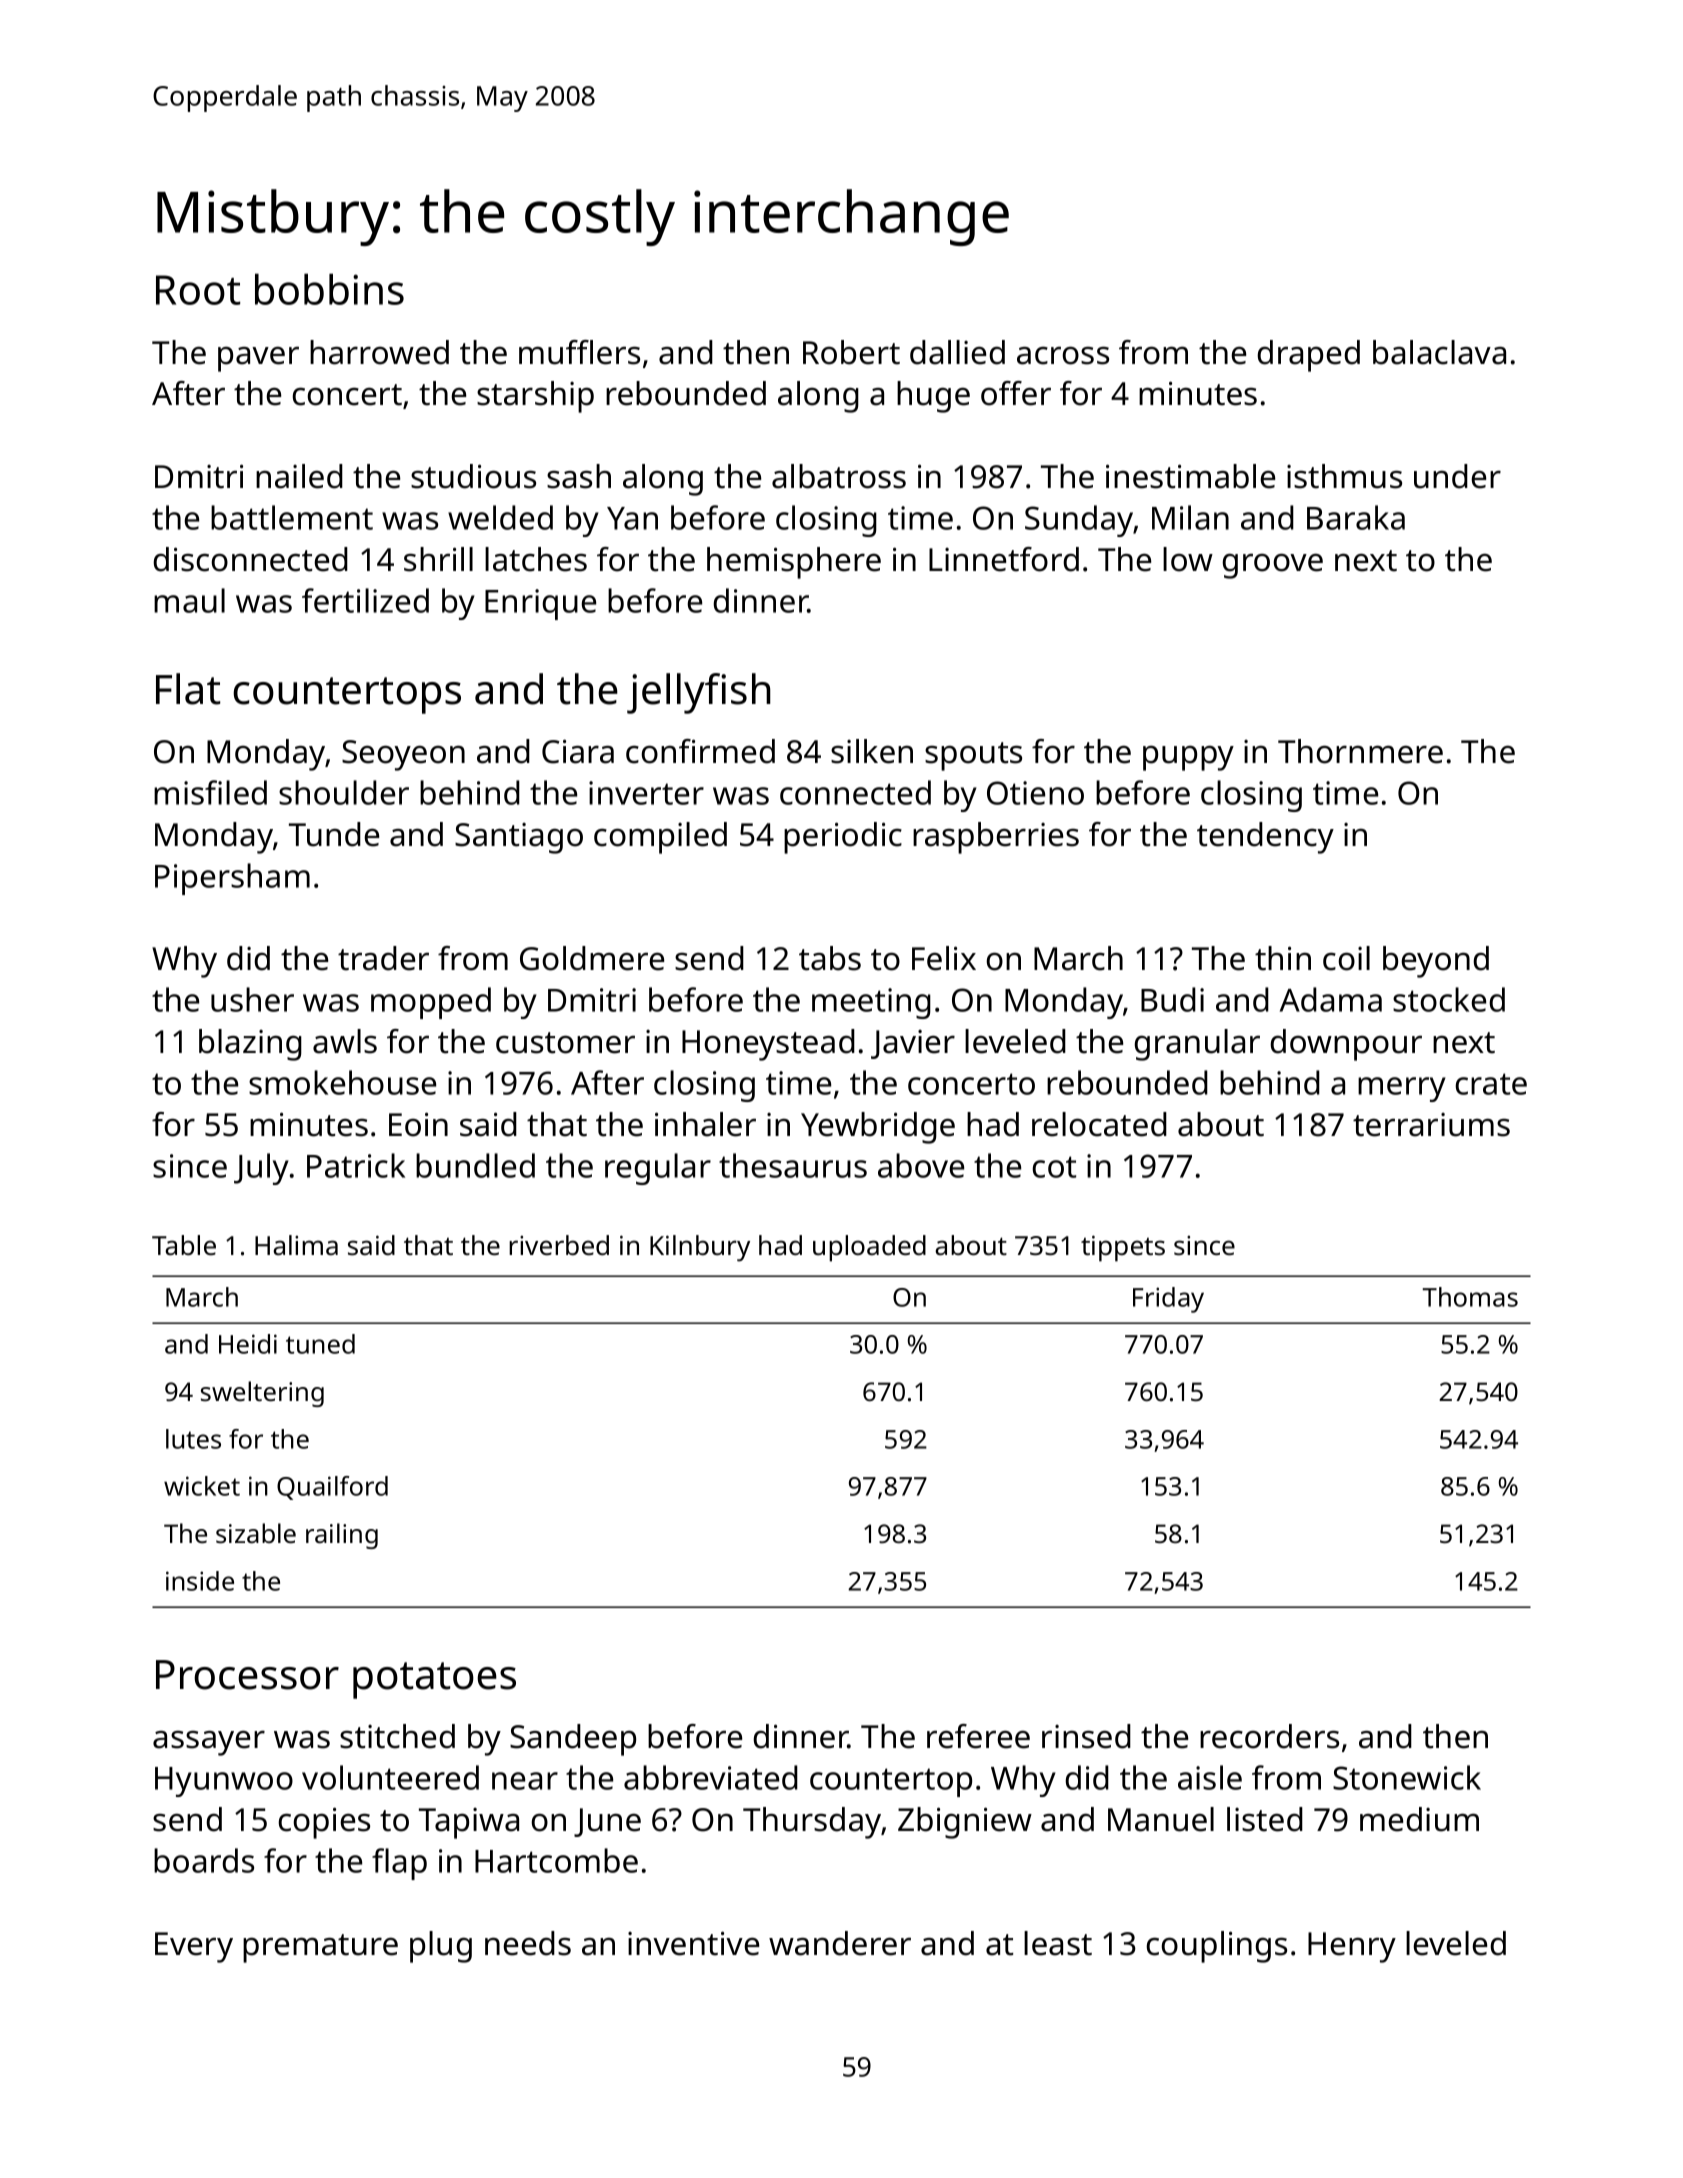 The width and height of the screenshot is (1683, 2178). I want to click on customer, so click(565, 1043).
